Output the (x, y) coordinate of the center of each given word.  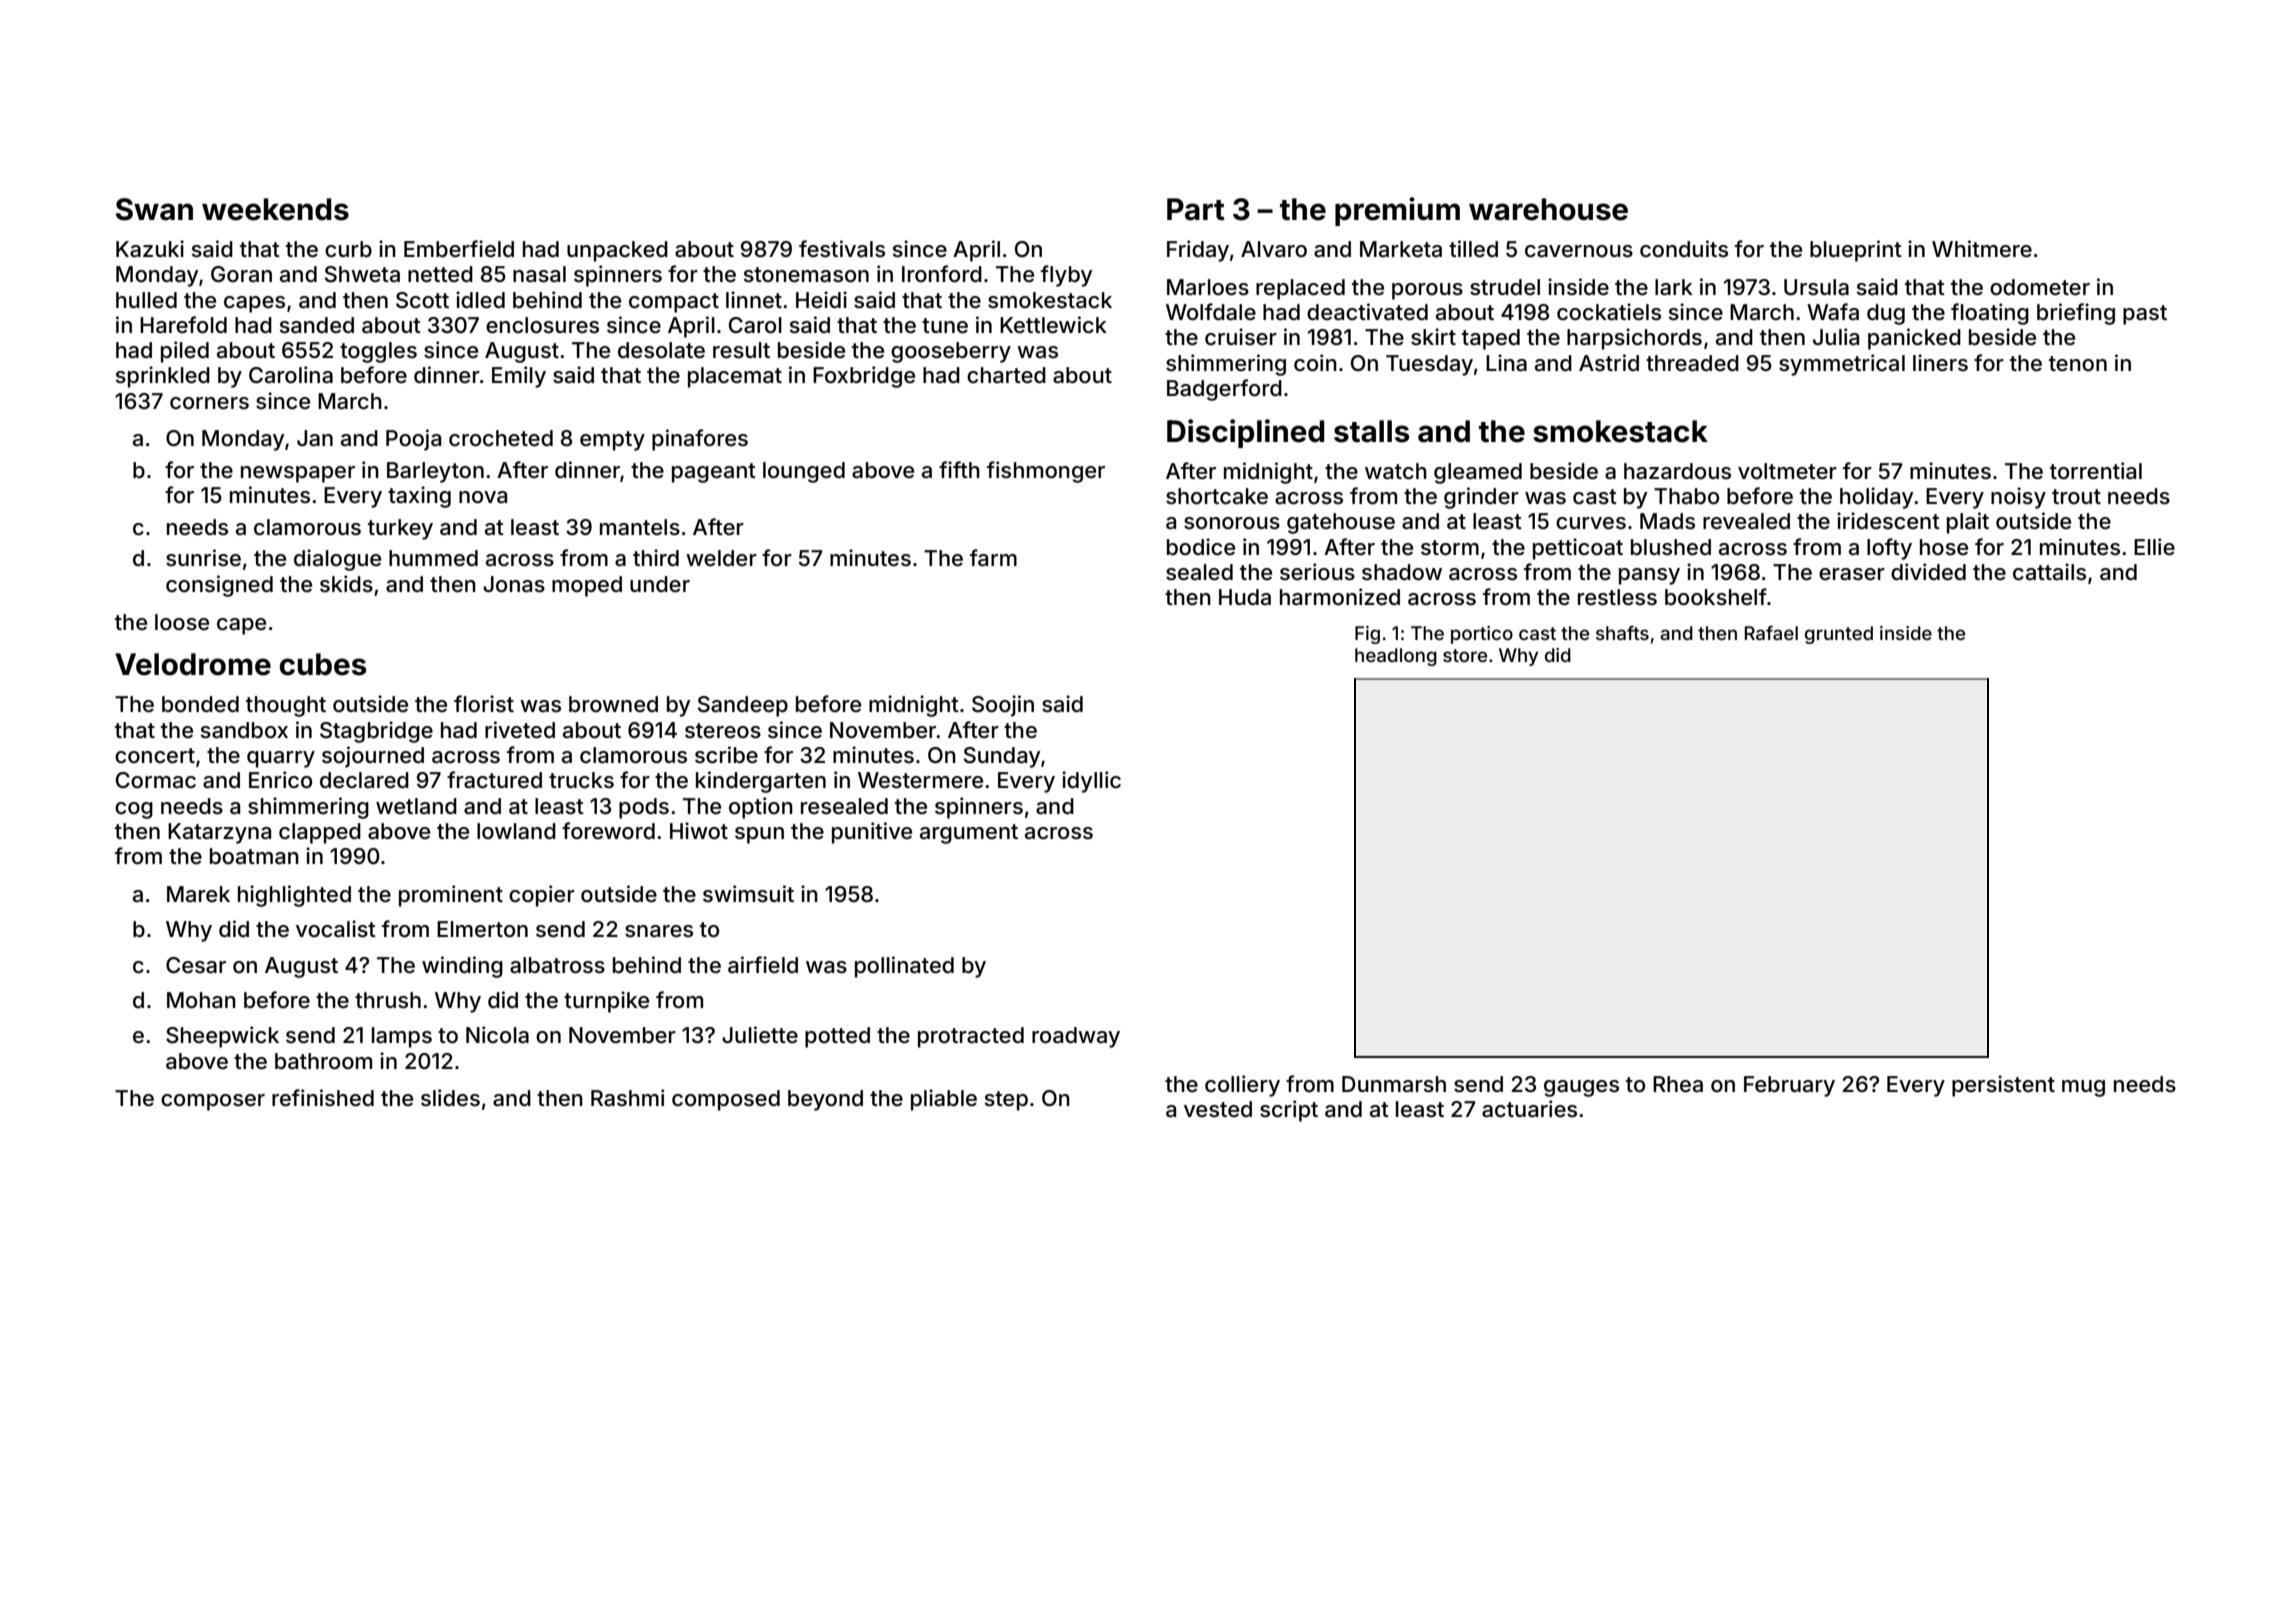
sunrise (203, 558)
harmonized (1340, 597)
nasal (539, 274)
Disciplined (1246, 433)
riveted (520, 730)
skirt (1433, 337)
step (1006, 1101)
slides (450, 1098)
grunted (1839, 635)
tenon (2078, 364)
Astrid (1609, 362)
